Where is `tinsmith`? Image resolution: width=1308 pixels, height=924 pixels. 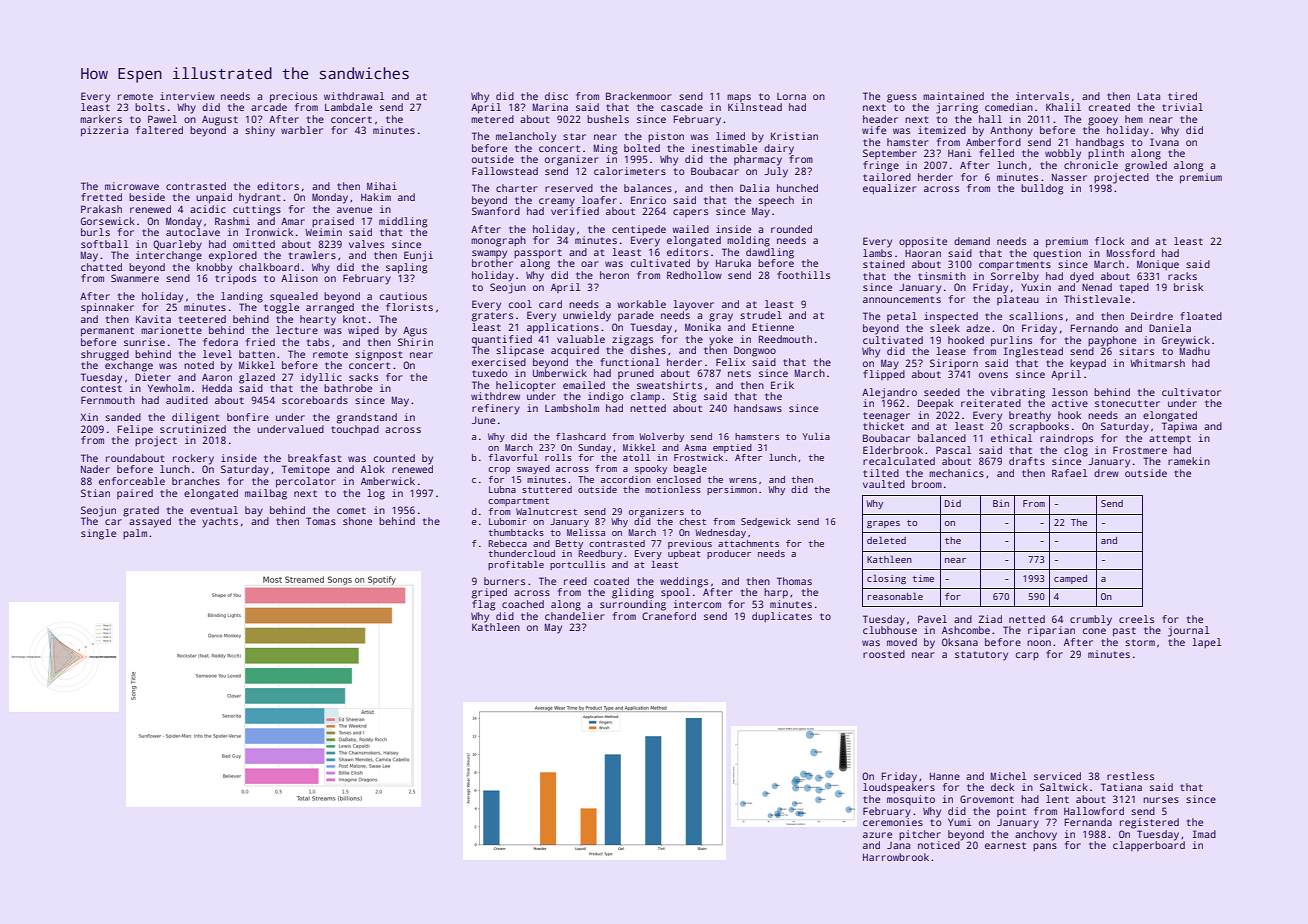 tinsmith is located at coordinates (942, 276).
